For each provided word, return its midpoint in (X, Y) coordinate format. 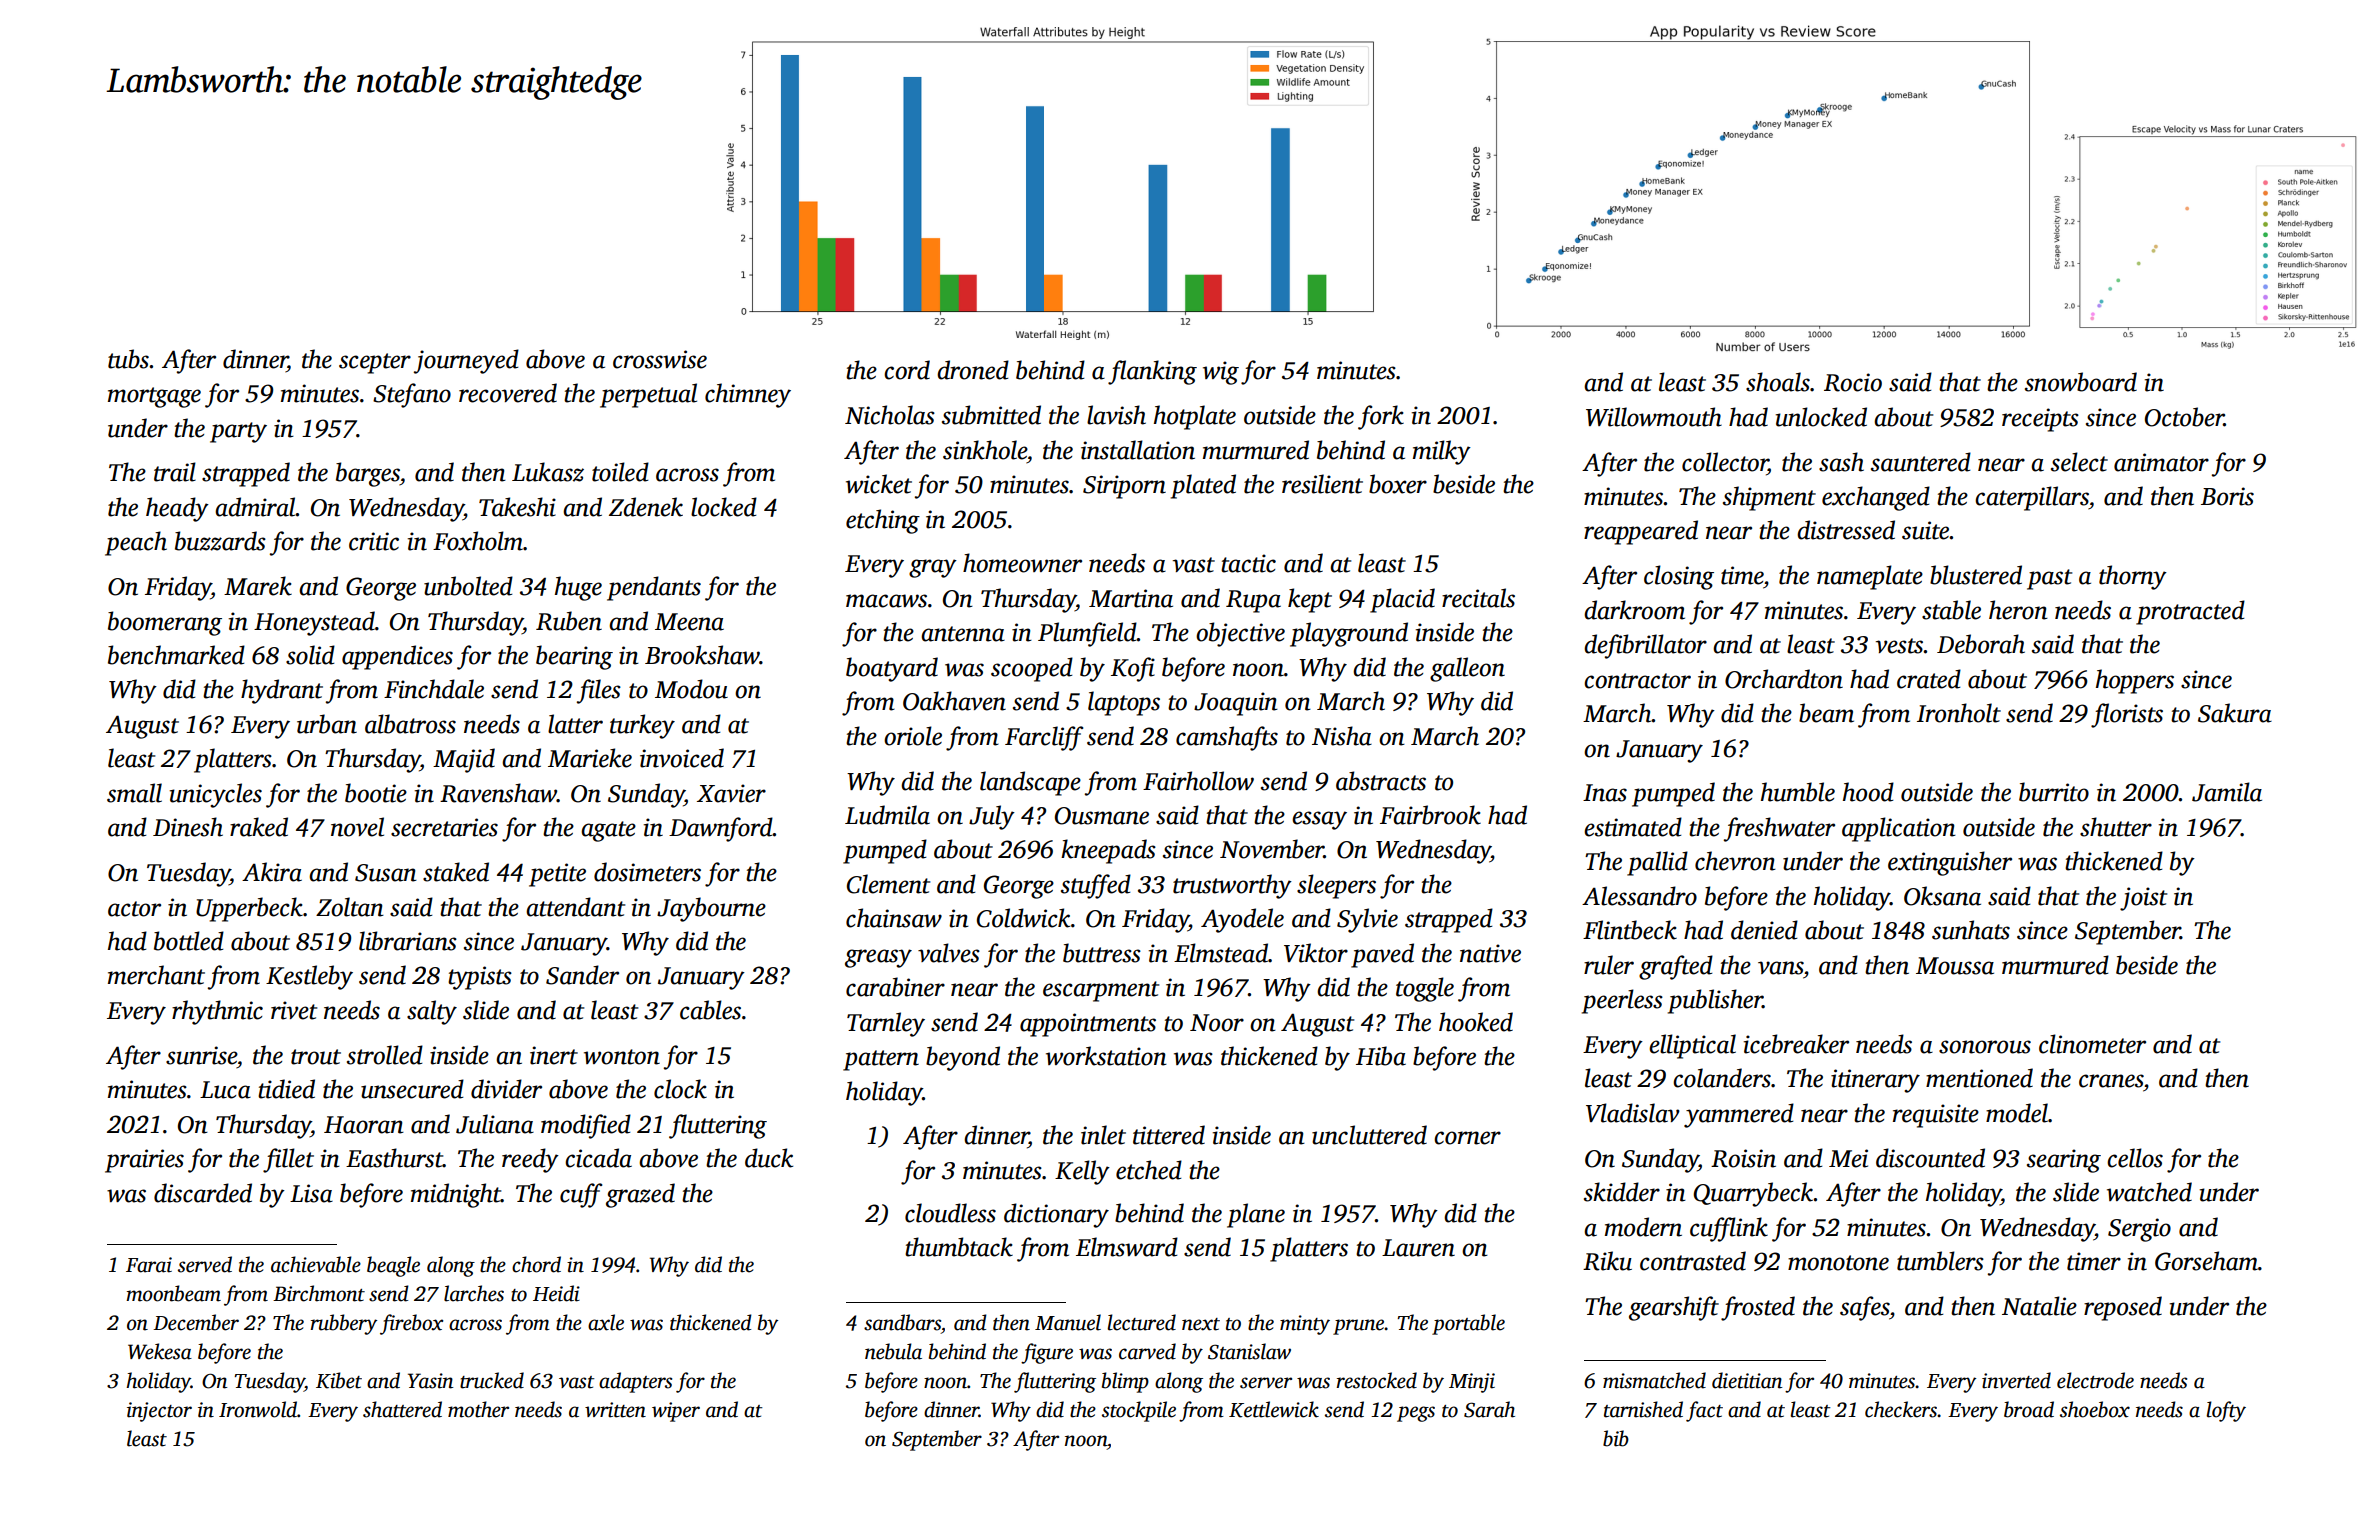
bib (1616, 1438)
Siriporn (1124, 487)
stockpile (1139, 1411)
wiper (676, 1412)
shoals (1778, 382)
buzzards (220, 541)
